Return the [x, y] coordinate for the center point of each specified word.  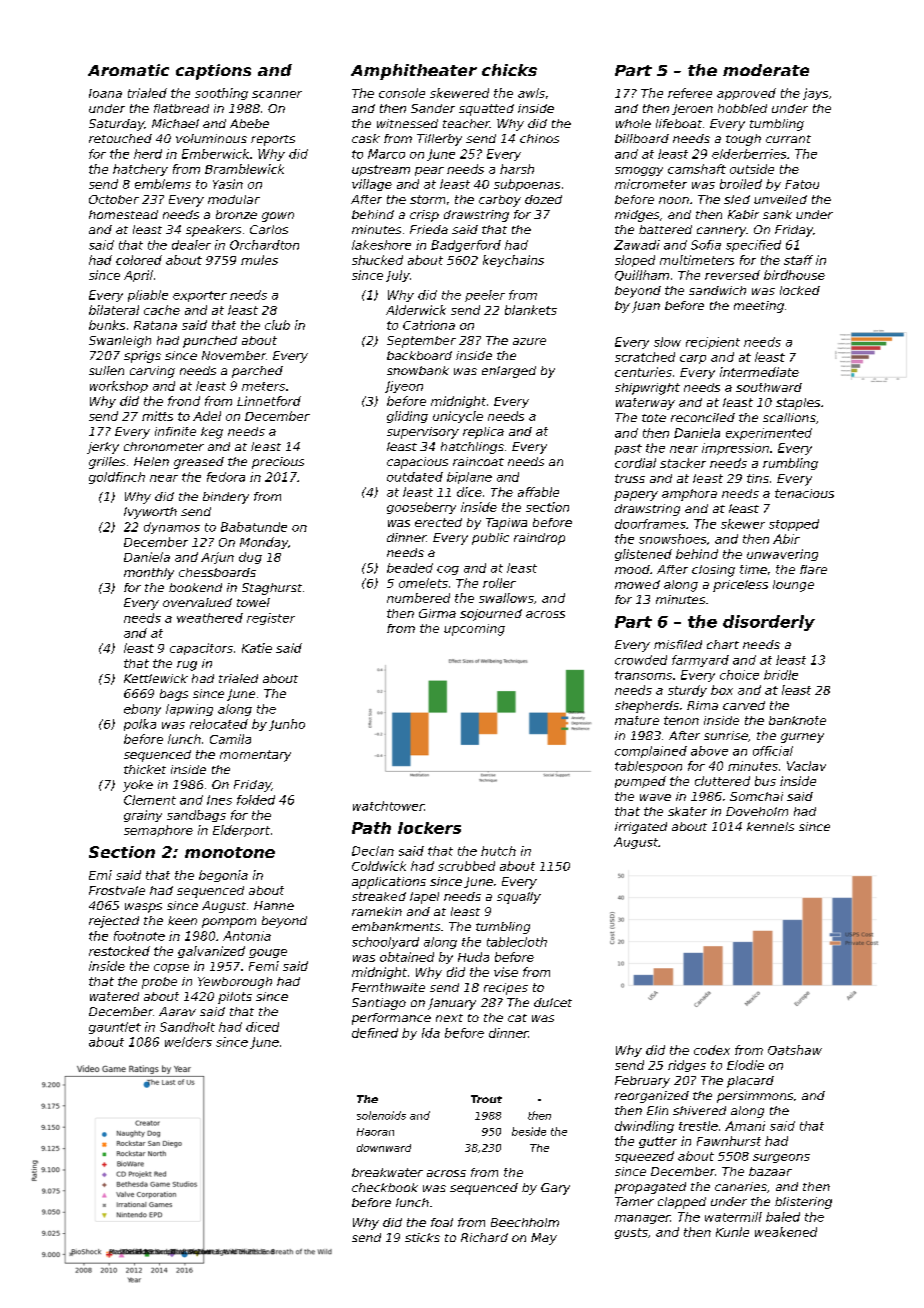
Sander [433, 108]
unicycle [458, 417]
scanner [277, 94]
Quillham [642, 275]
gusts [631, 1233]
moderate [766, 70]
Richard [484, 1237]
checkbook [385, 1187]
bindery [226, 498]
